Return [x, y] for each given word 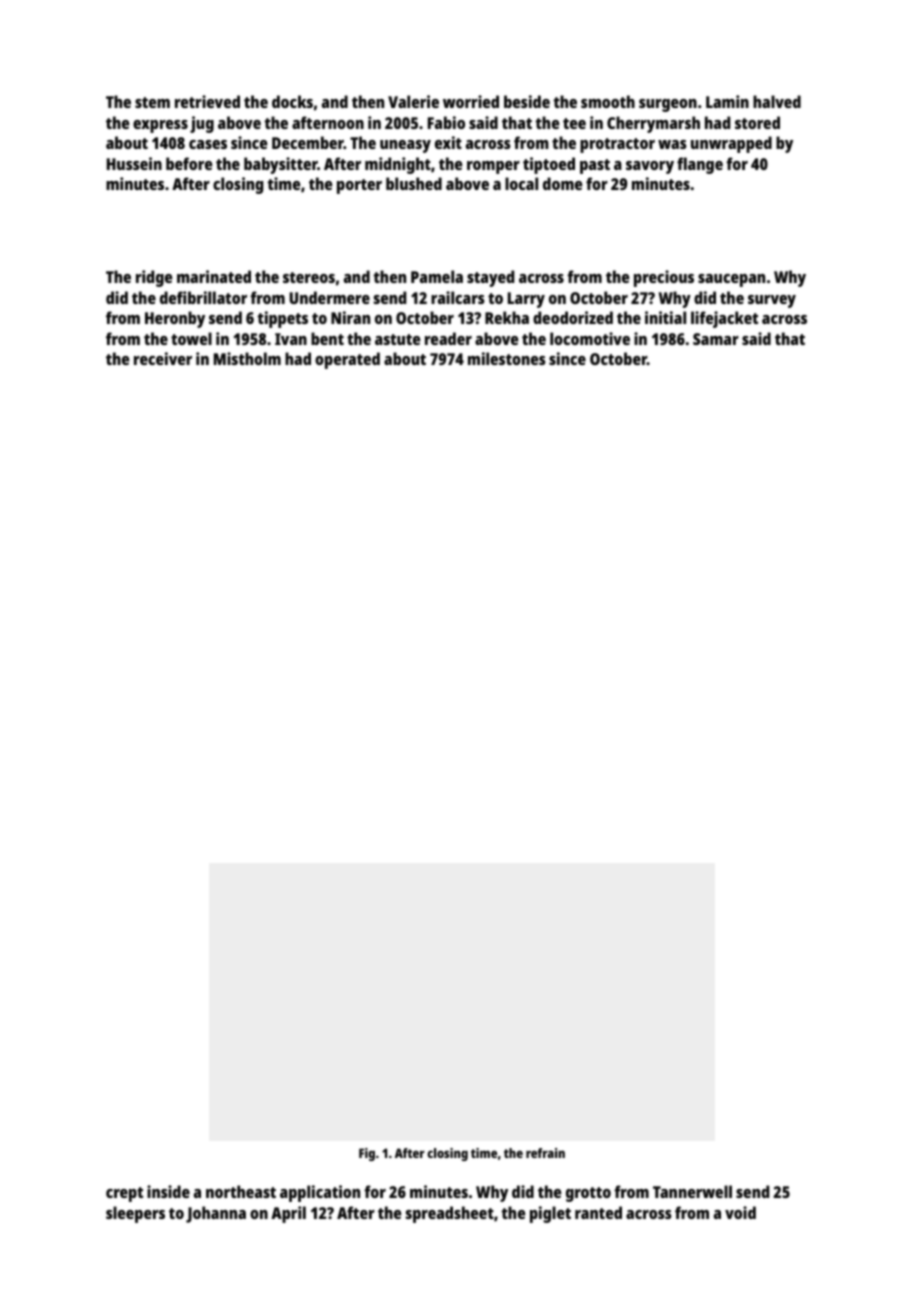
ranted [598, 1212]
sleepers [135, 1214]
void [740, 1212]
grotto [588, 1194]
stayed [490, 278]
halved [777, 101]
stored [757, 122]
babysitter [281, 165]
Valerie [413, 101]
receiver [163, 358]
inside [168, 1191]
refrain [545, 1153]
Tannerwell [692, 1191]
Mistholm [247, 358]
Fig [367, 1154]
